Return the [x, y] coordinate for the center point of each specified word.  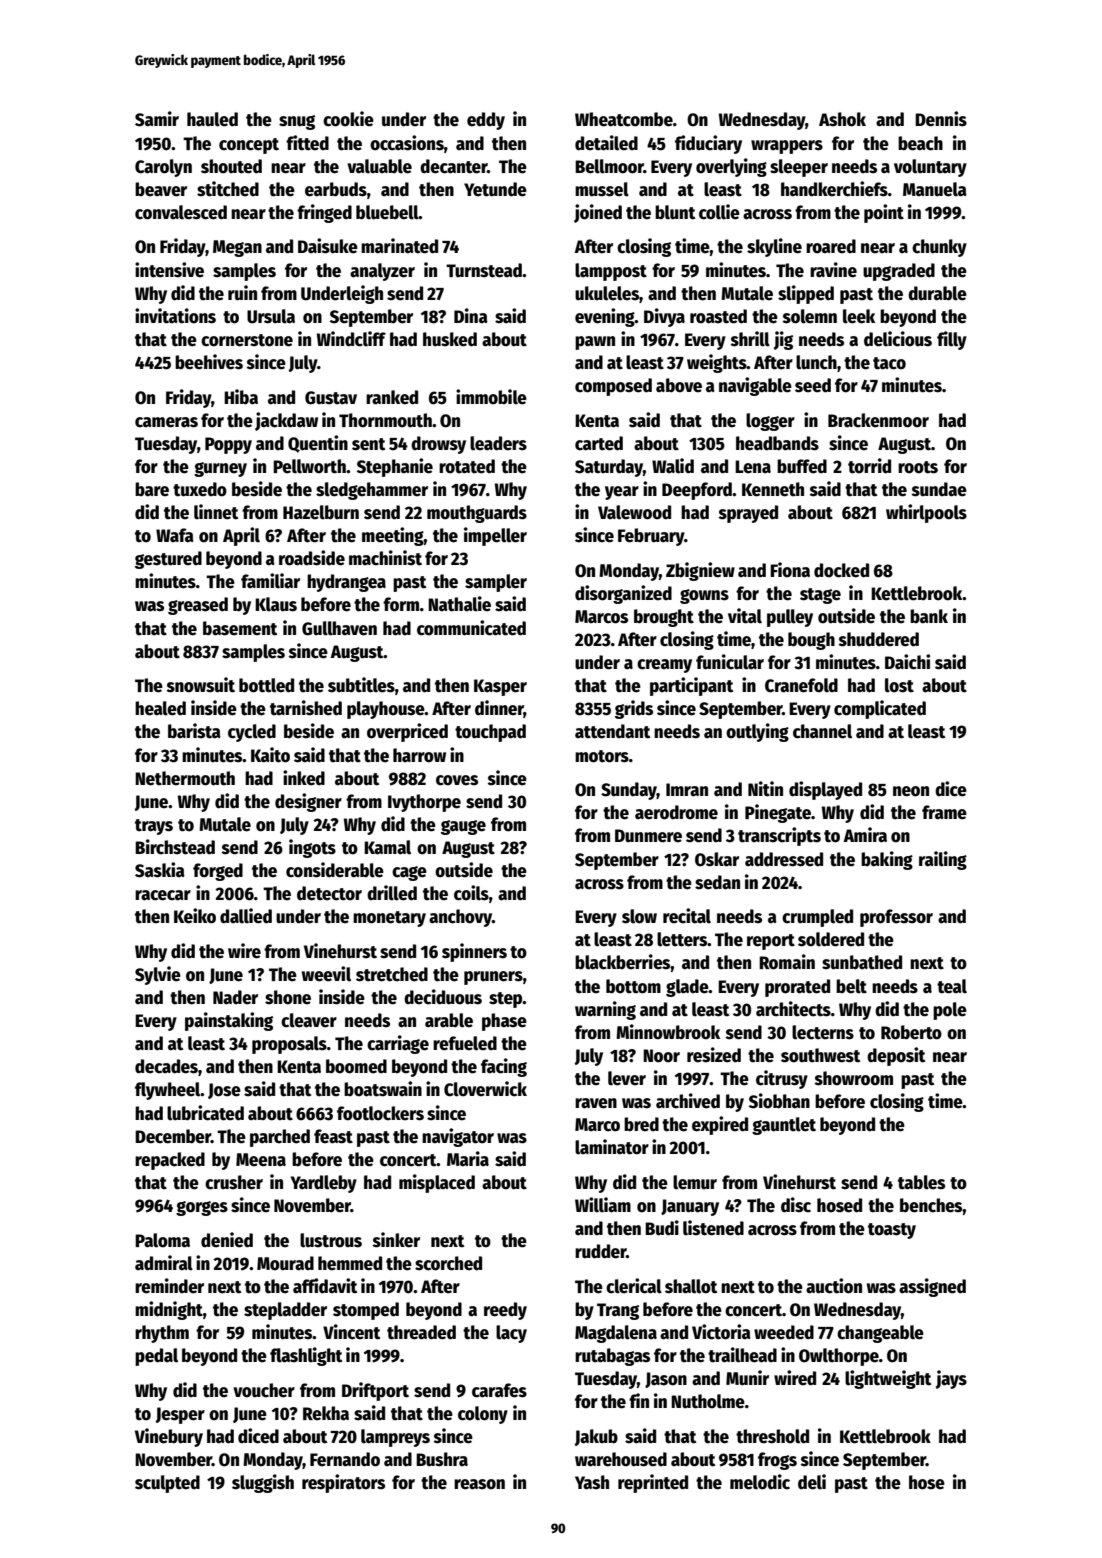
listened [713, 1228]
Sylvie [158, 975]
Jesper [180, 1415]
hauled [212, 119]
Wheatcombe [624, 119]
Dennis [941, 119]
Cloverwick [485, 1089]
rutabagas [612, 1357]
